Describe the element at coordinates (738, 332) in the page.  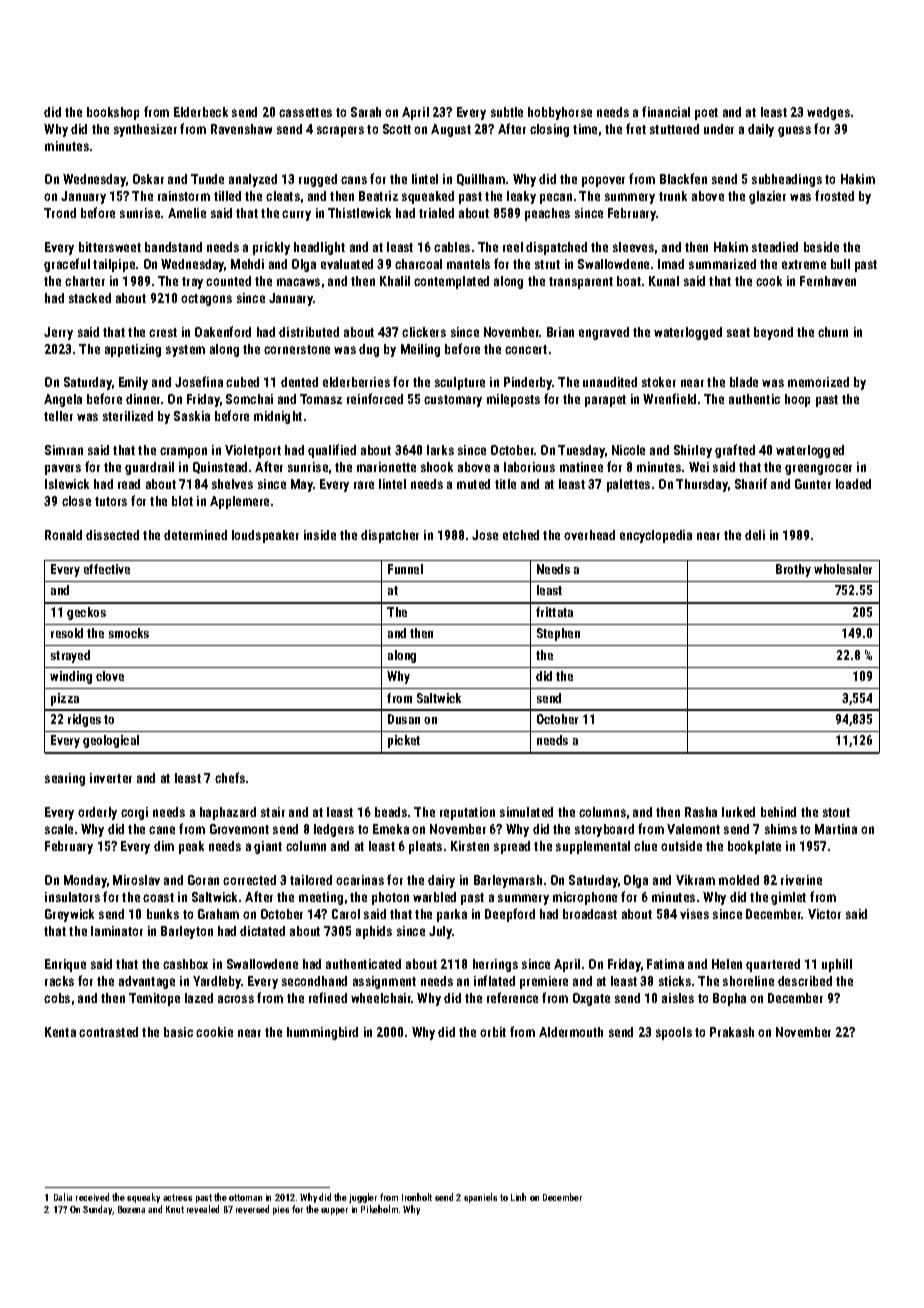
I see `seat` at that location.
